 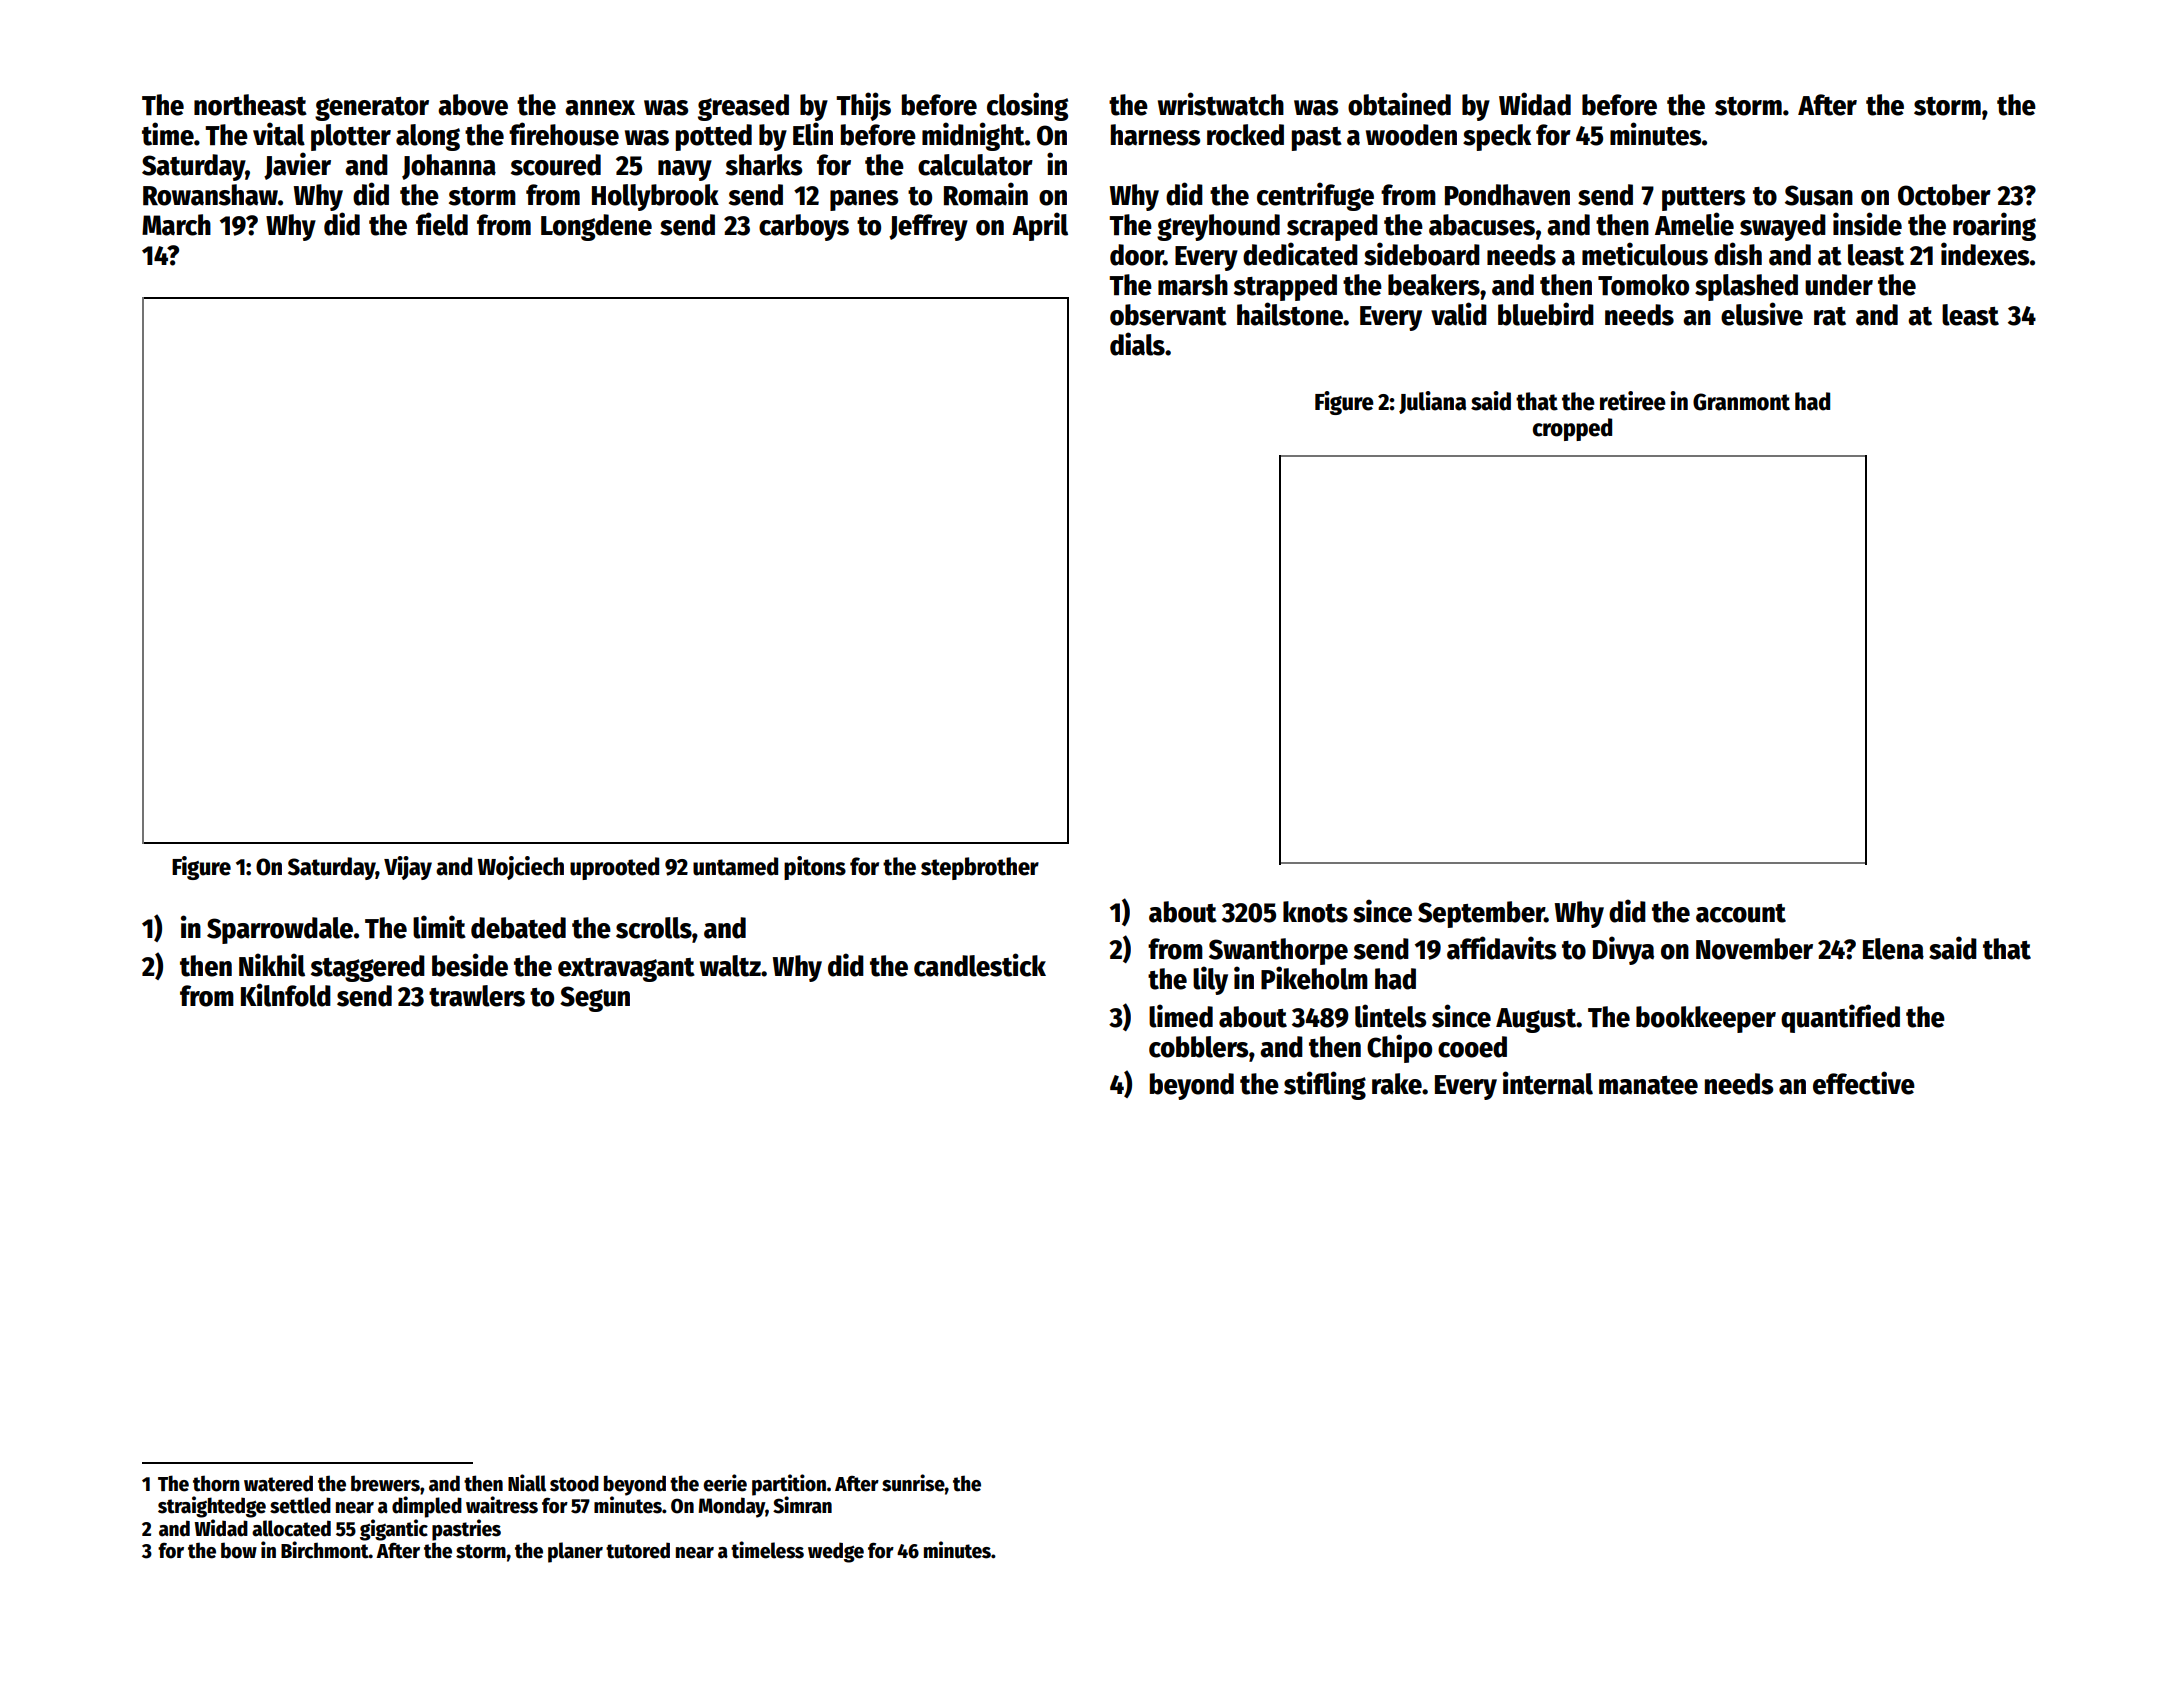 I want to click on account, so click(x=1741, y=913).
